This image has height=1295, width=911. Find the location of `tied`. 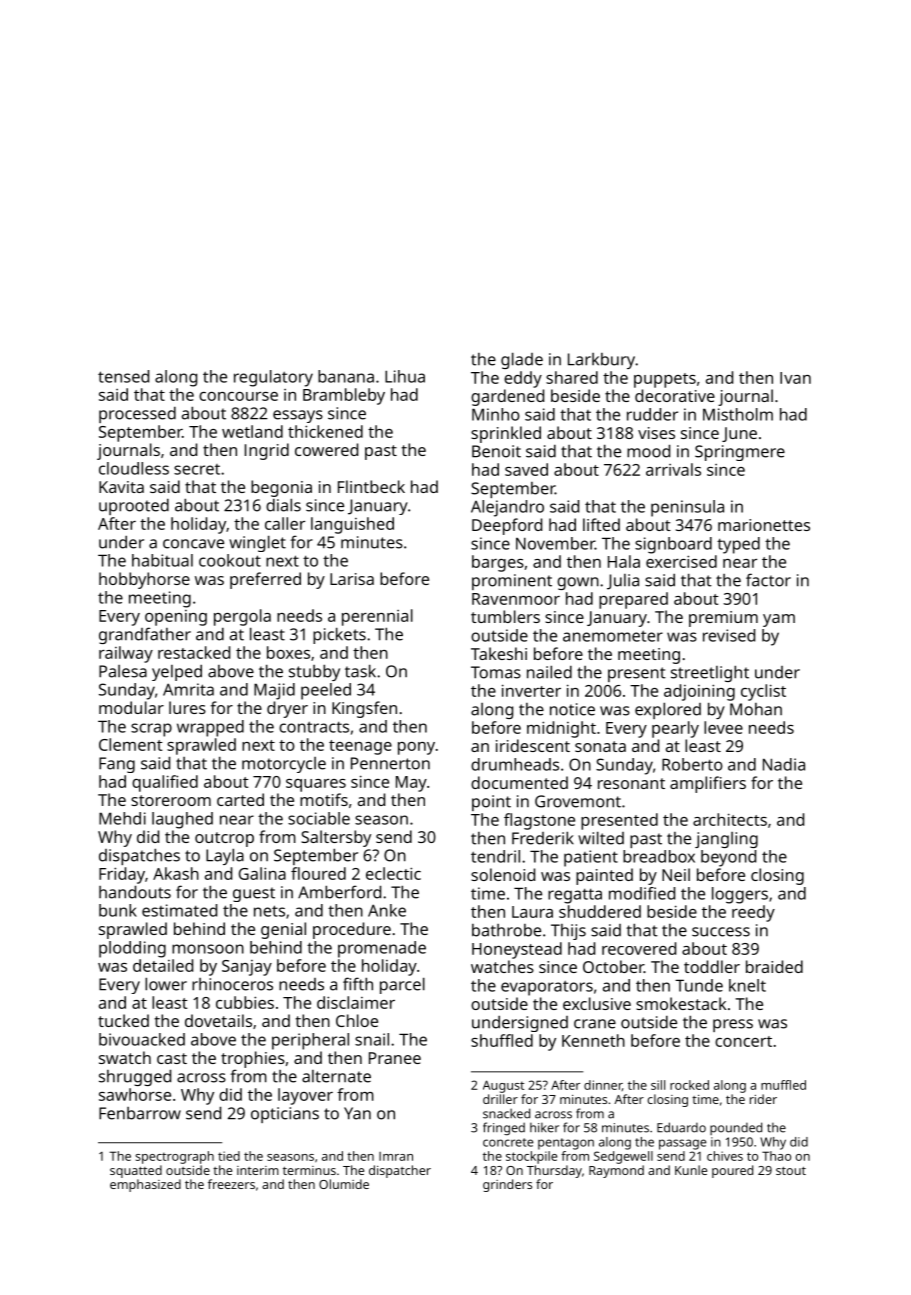

tied is located at coordinates (229, 1156).
